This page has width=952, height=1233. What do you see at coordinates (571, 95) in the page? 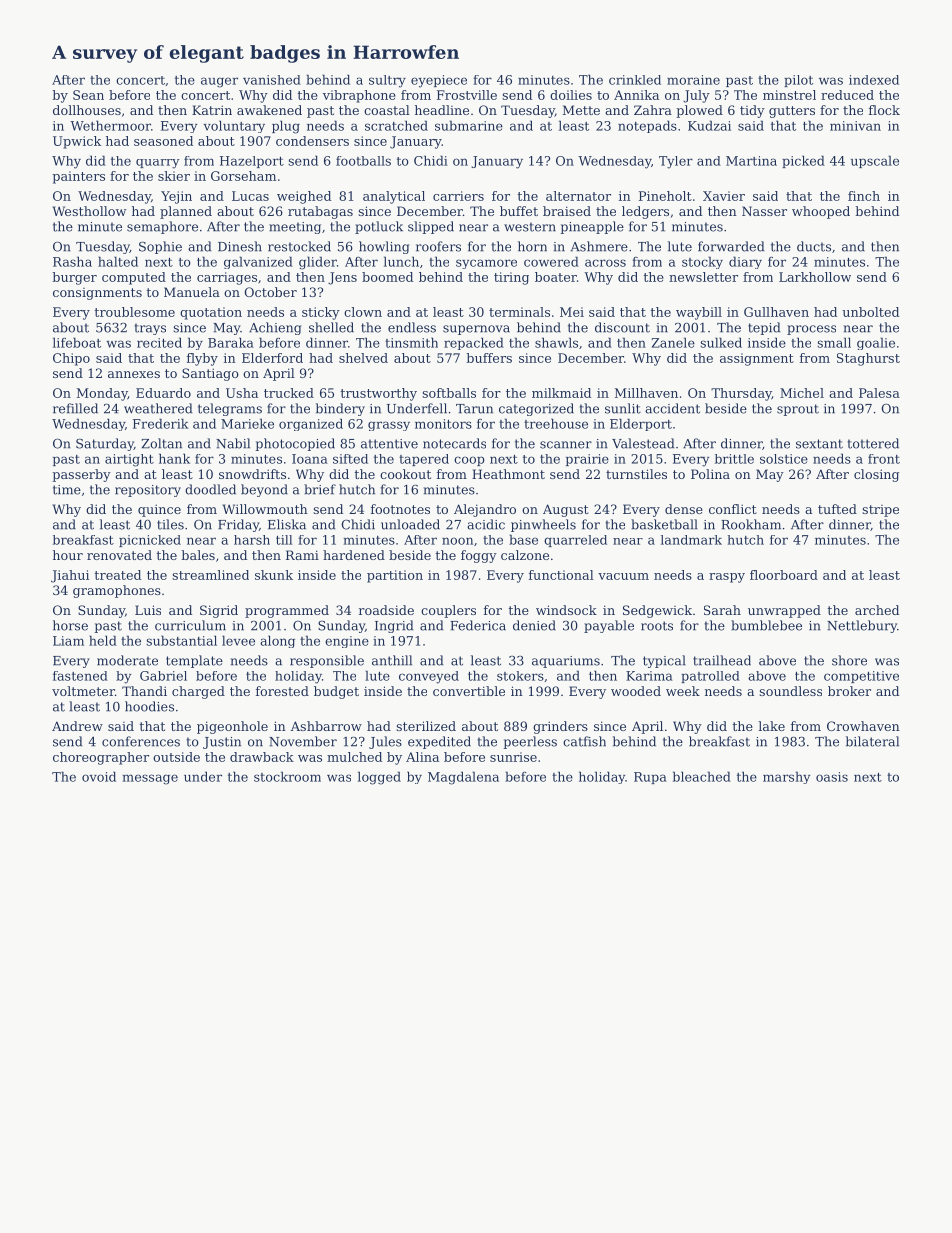
I see `doilies` at bounding box center [571, 95].
